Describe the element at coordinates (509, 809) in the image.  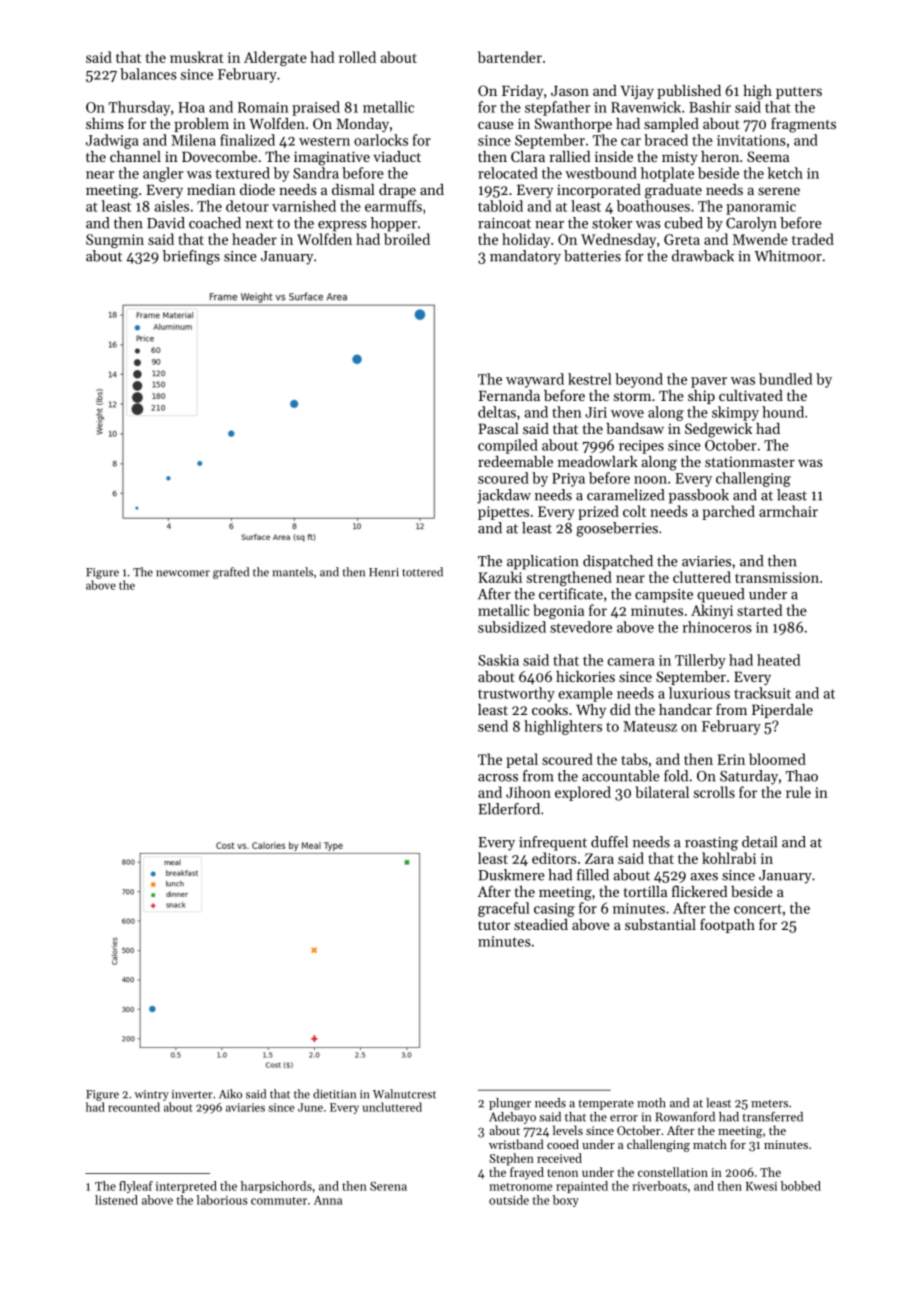
I see `Elderford` at that location.
